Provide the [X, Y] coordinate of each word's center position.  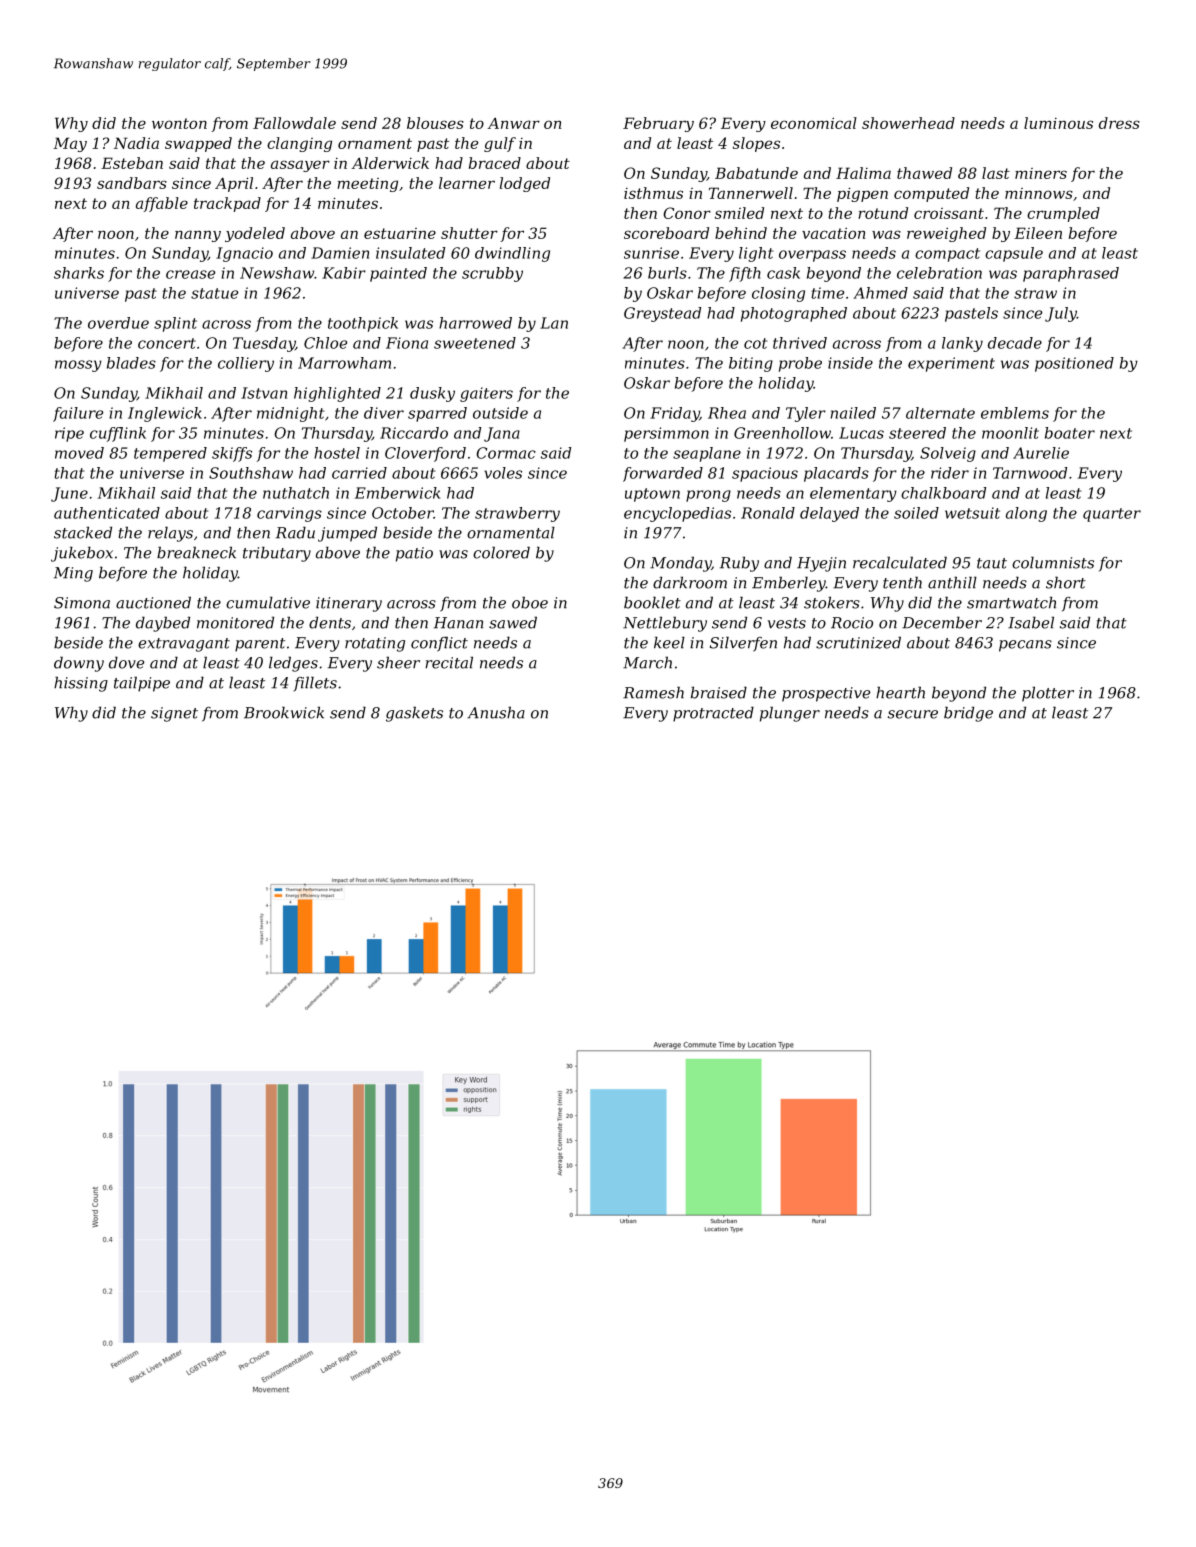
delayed [829, 514]
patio [414, 554]
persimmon [666, 434]
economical [814, 123]
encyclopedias [677, 514]
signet [174, 714]
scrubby [492, 274]
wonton [179, 123]
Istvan [264, 393]
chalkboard [943, 493]
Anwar [513, 123]
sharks [79, 273]
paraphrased [1071, 274]
